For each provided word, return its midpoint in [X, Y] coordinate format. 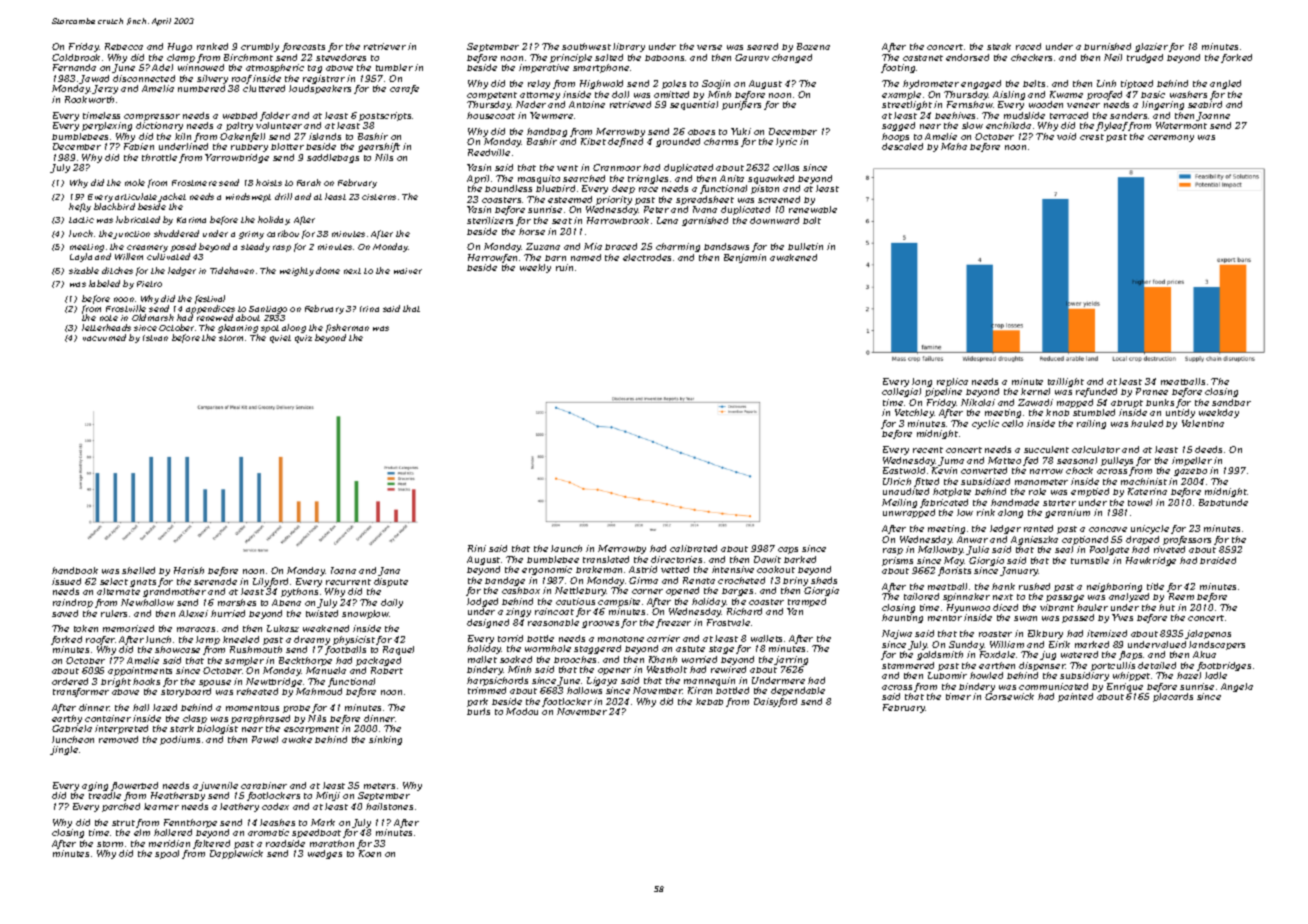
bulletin [805, 246]
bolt [812, 220]
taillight [1066, 382]
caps [788, 550]
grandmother [174, 592]
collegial [901, 392]
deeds [1208, 449]
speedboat [316, 833]
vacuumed [104, 337]
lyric [786, 142]
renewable [813, 209]
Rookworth [89, 99]
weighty [297, 271]
